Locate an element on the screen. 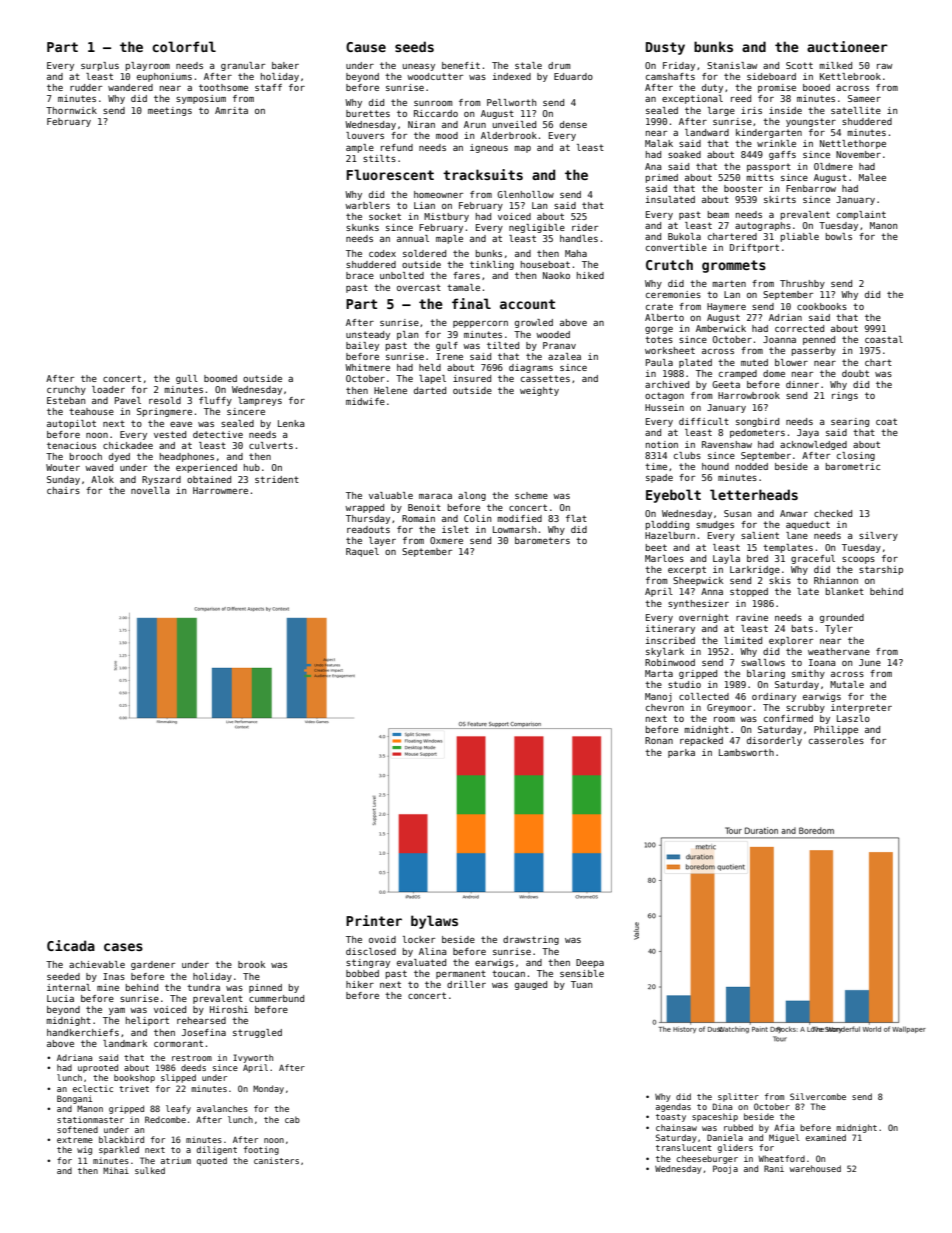 The image size is (952, 1233). tundra is located at coordinates (203, 987).
